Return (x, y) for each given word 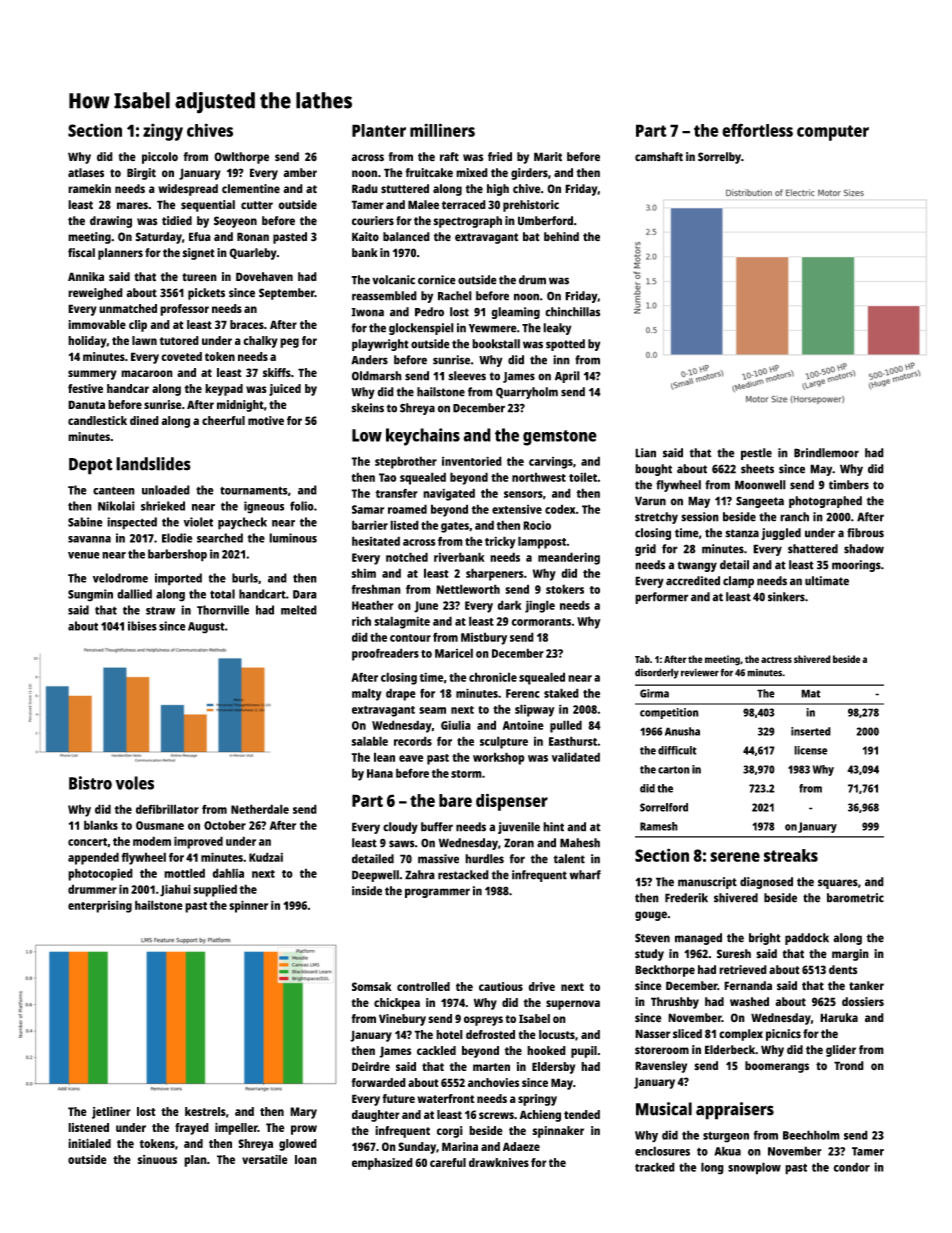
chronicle (493, 677)
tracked (655, 1167)
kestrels (205, 1111)
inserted (811, 731)
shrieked (163, 506)
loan (306, 1159)
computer (833, 133)
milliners (442, 130)
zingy (163, 132)
